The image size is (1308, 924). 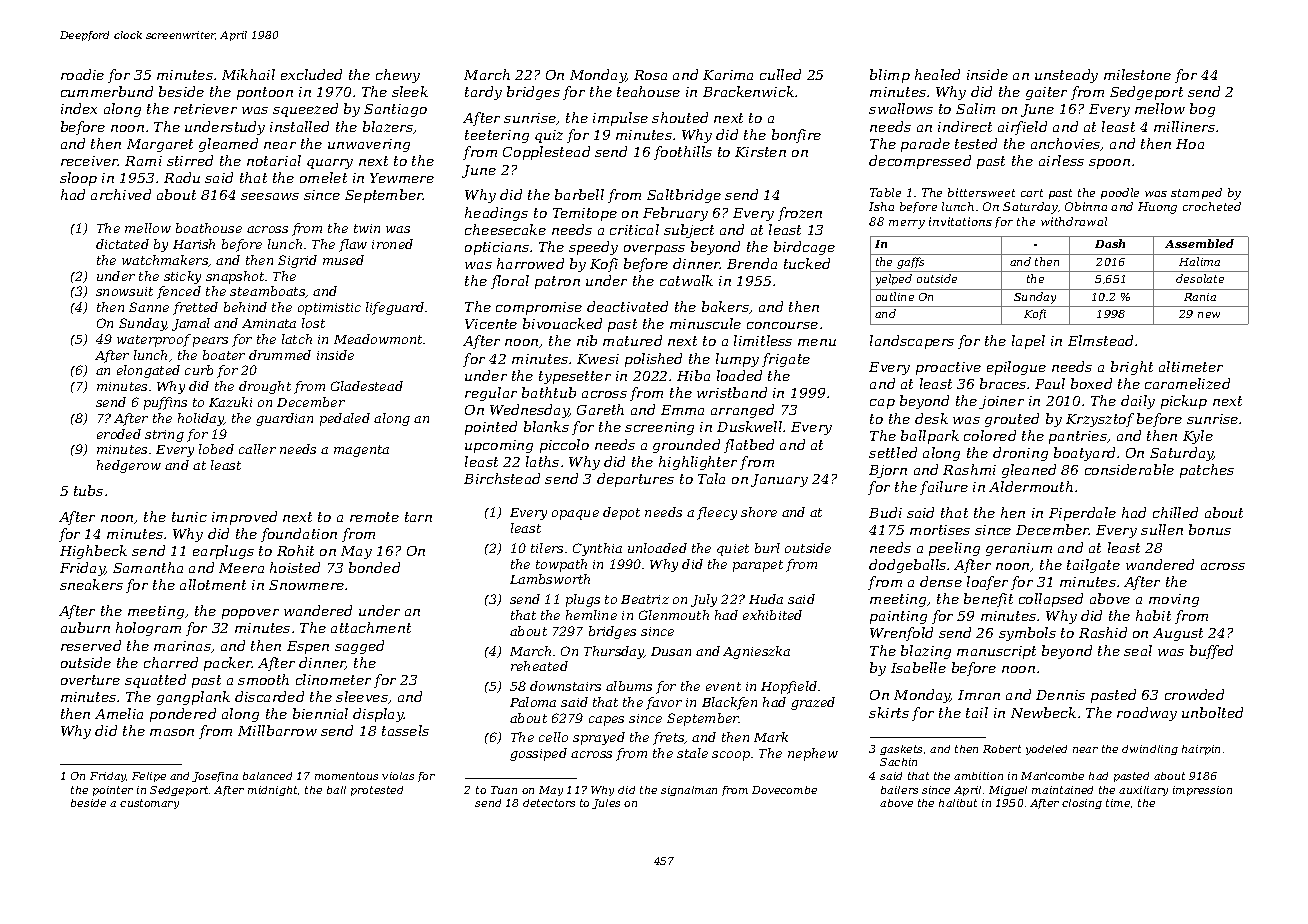 I want to click on moving, so click(x=1174, y=600).
